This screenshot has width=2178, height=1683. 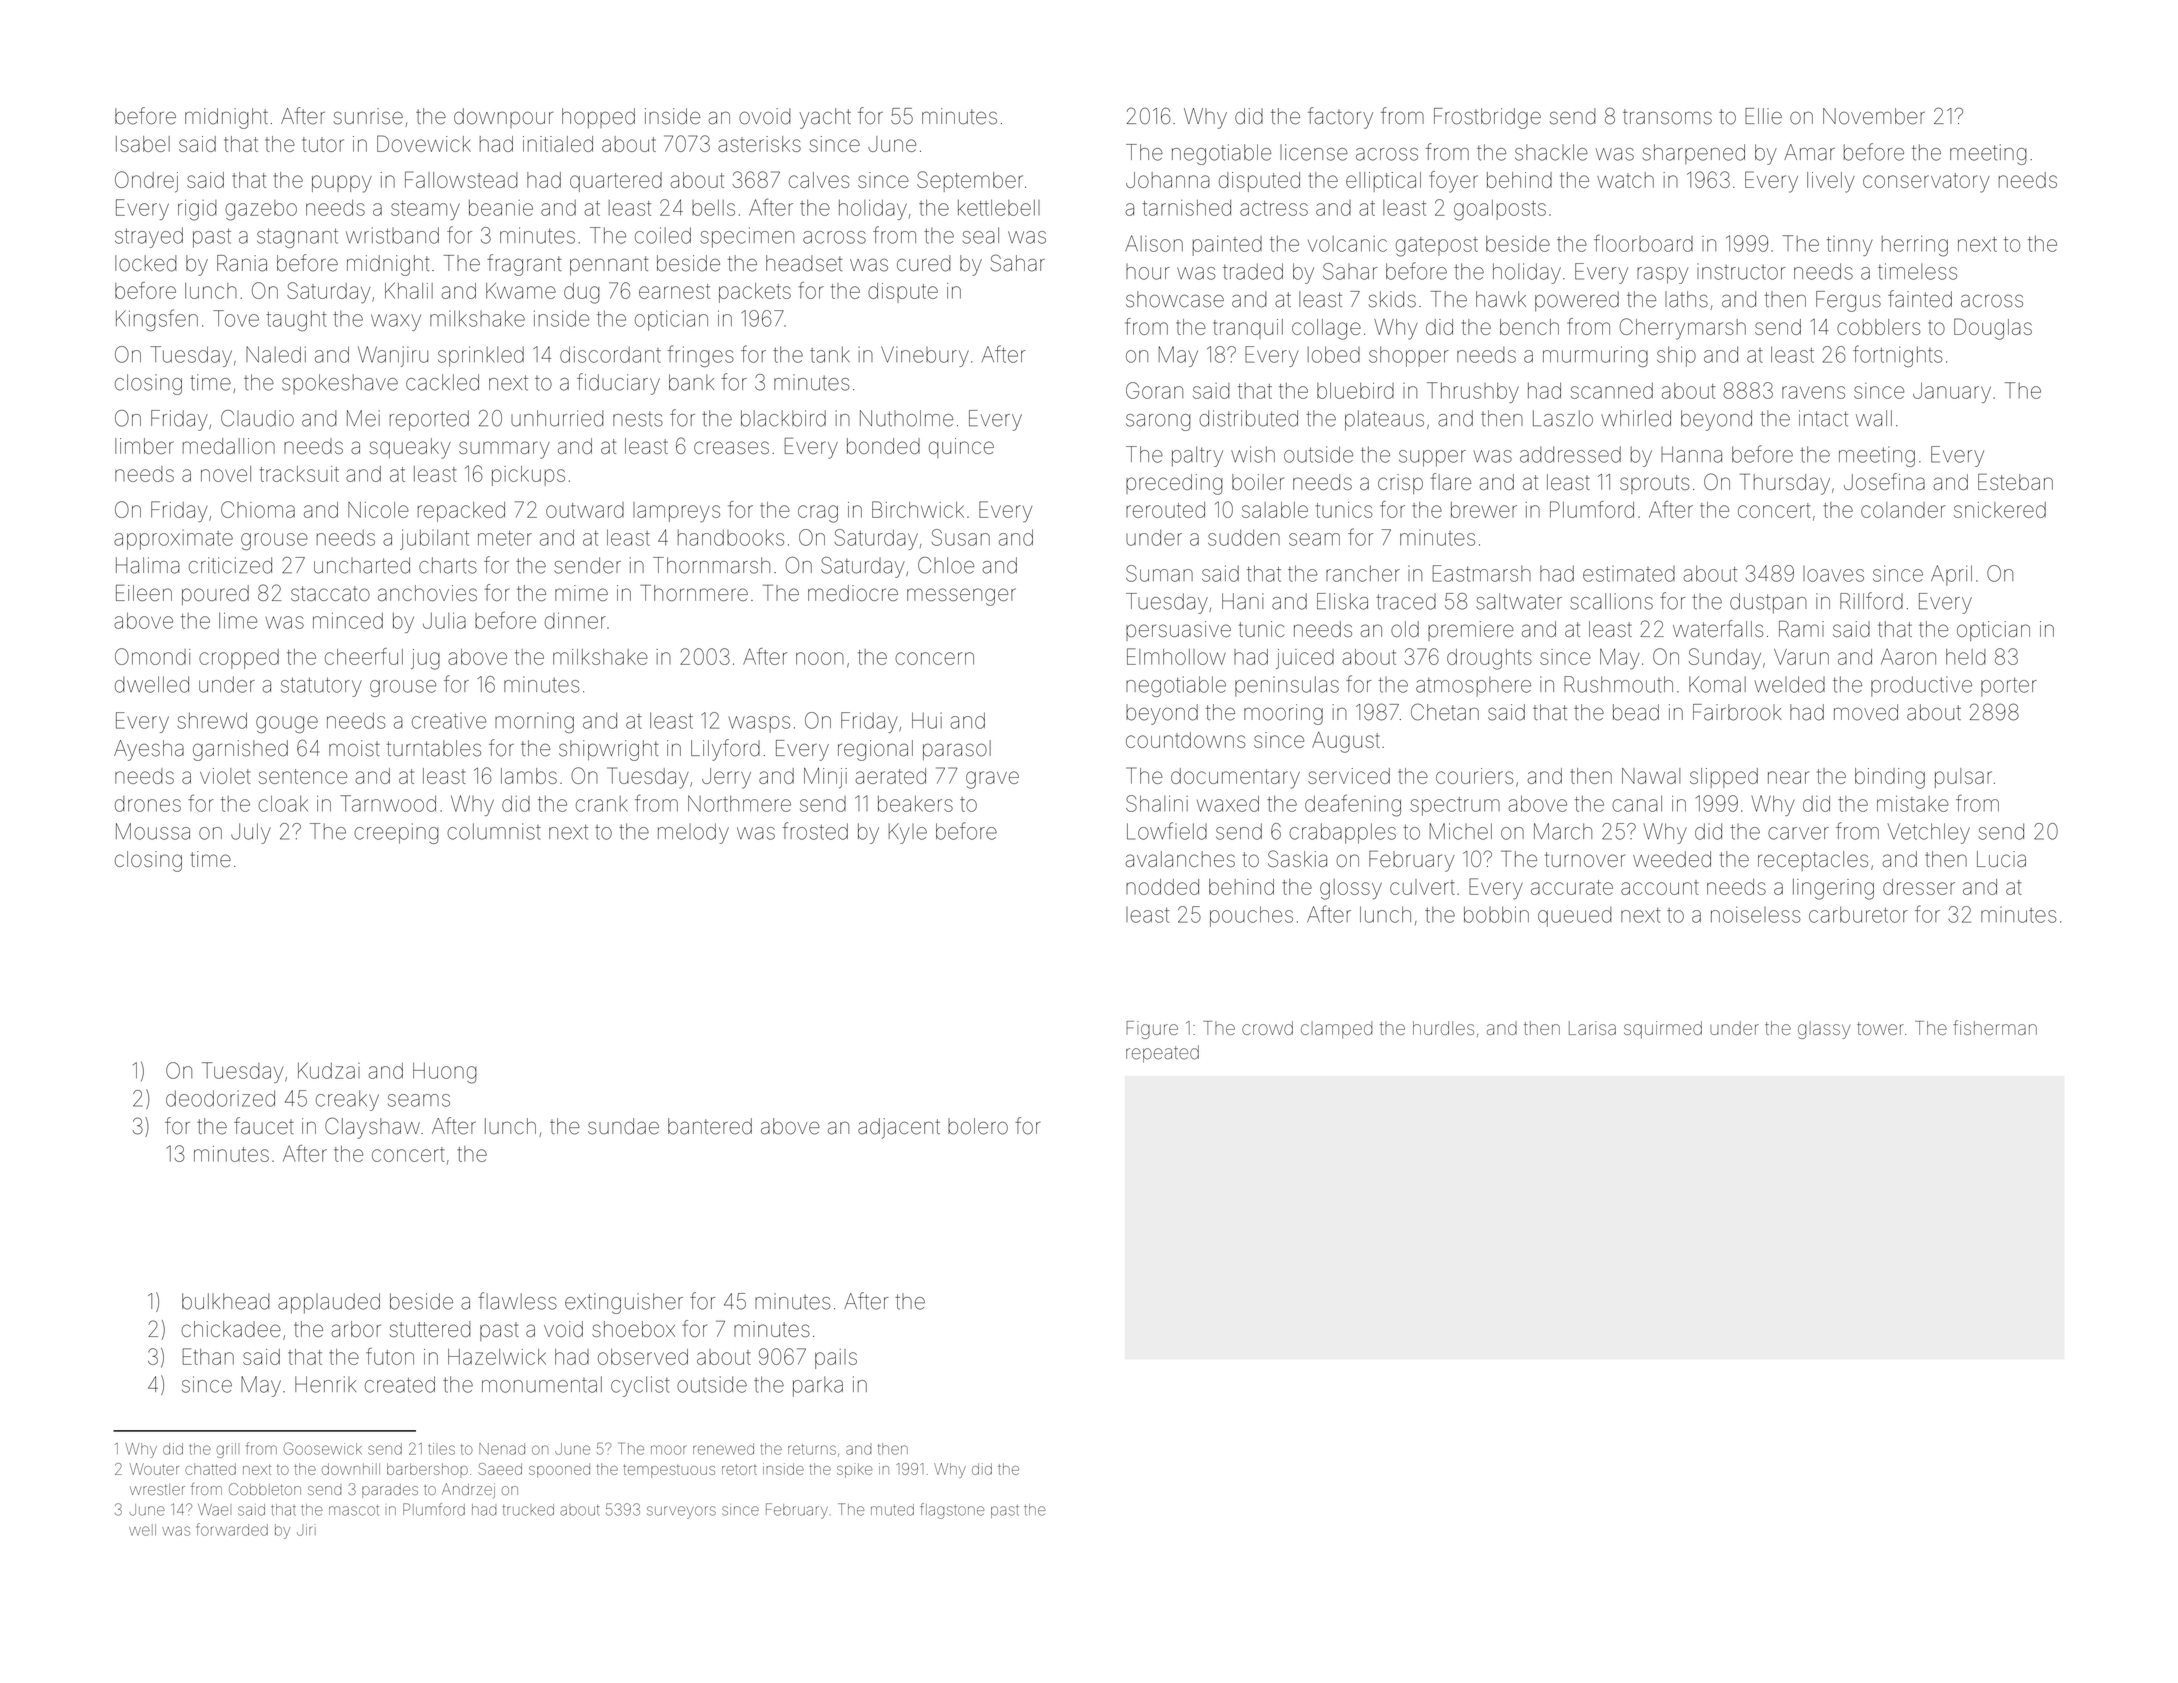 What do you see at coordinates (229, 446) in the screenshot?
I see `medallion` at bounding box center [229, 446].
